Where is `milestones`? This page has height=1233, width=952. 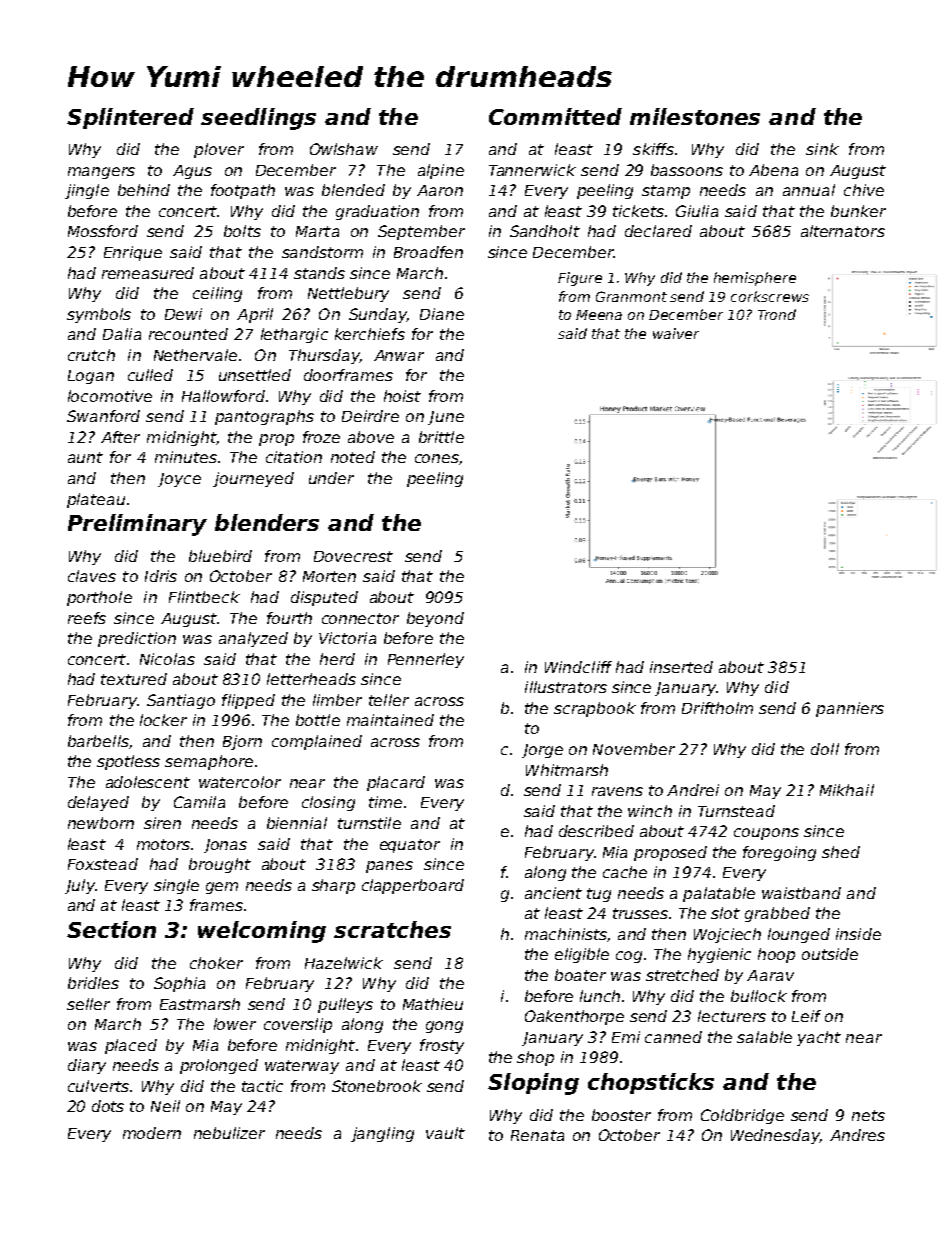
milestones is located at coordinates (695, 116).
